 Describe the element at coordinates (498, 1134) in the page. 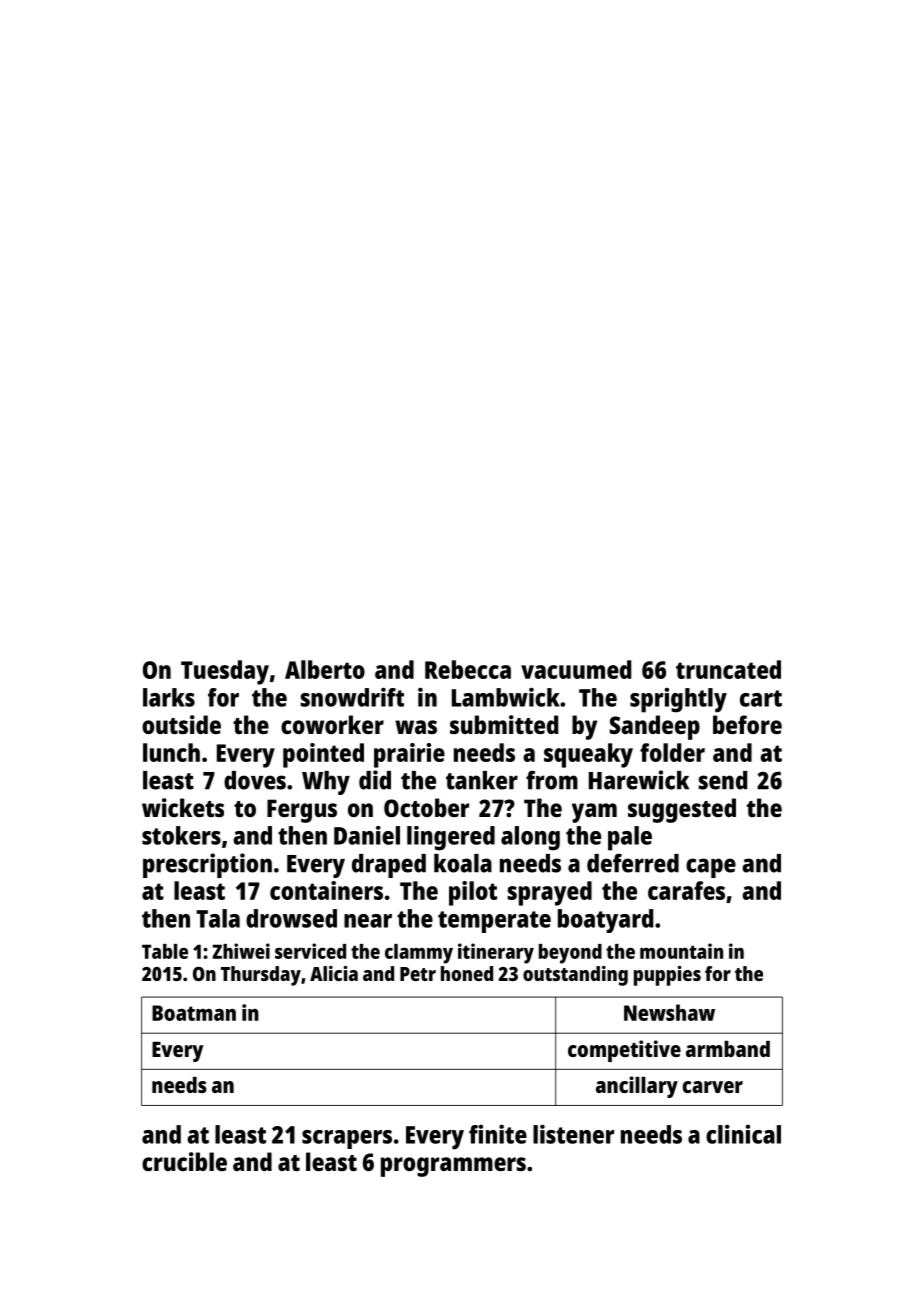

I see `finite` at that location.
